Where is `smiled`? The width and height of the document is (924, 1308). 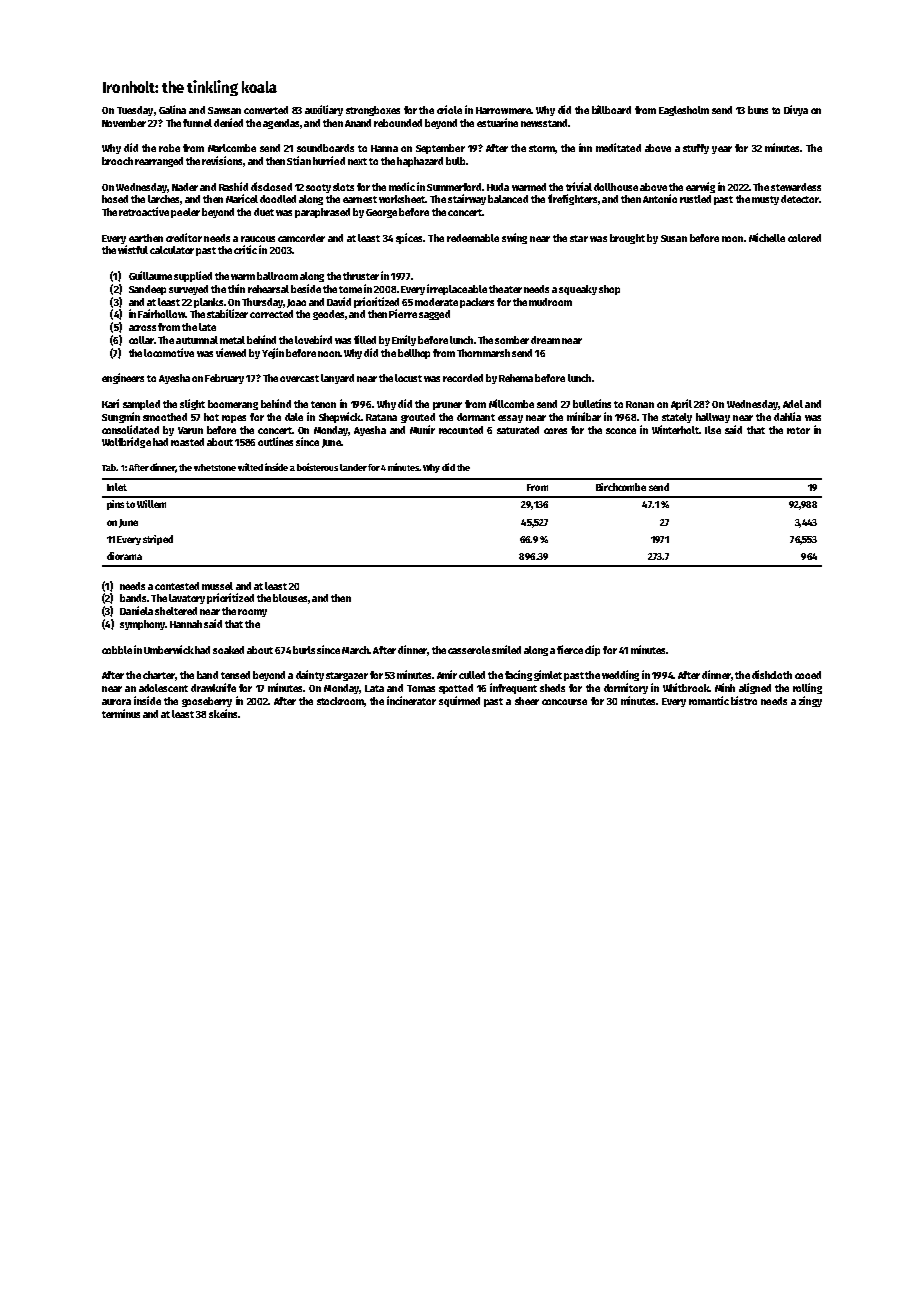
smiled is located at coordinates (506, 649).
